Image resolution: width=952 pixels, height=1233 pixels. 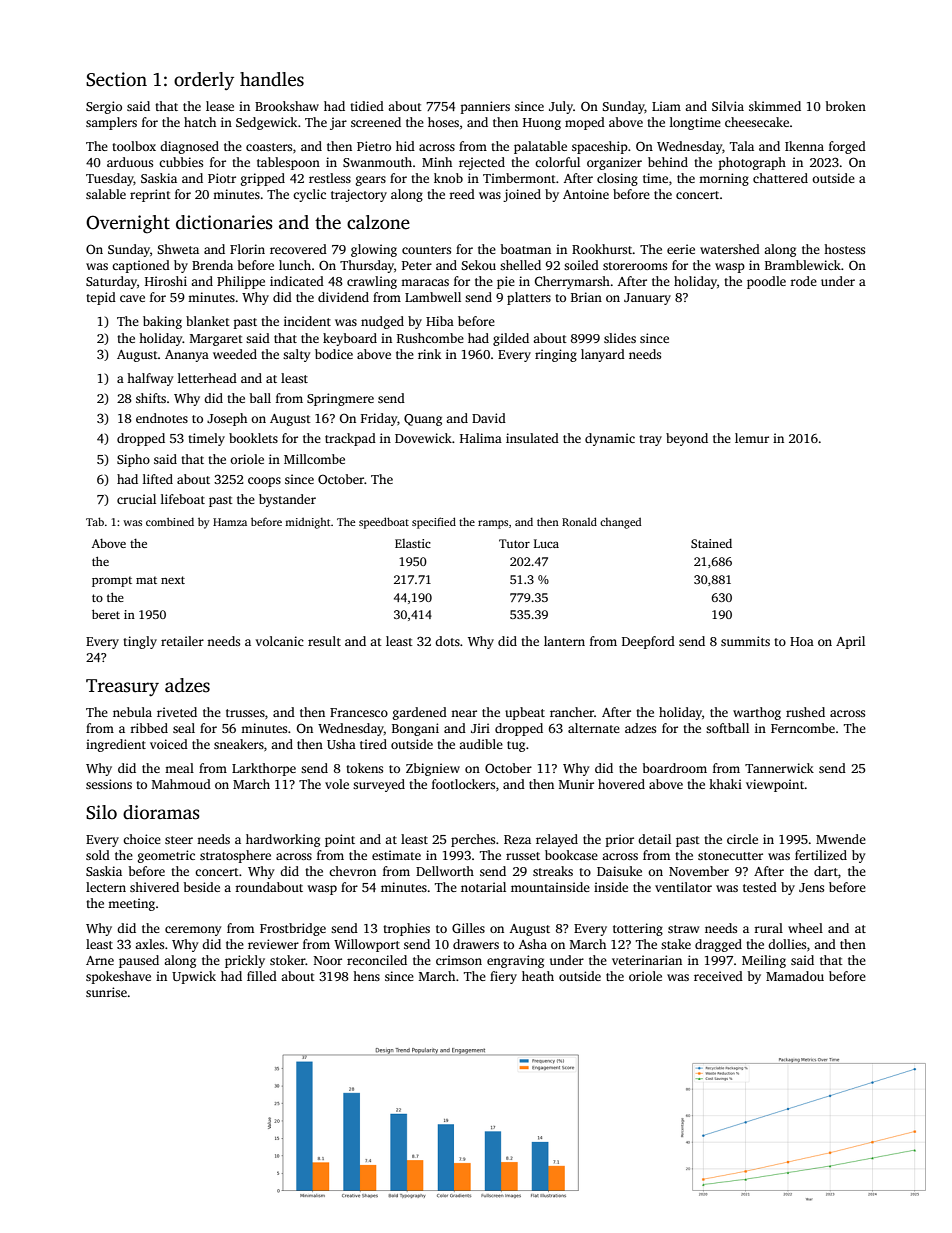 What do you see at coordinates (112, 581) in the screenshot?
I see `prompt` at bounding box center [112, 581].
